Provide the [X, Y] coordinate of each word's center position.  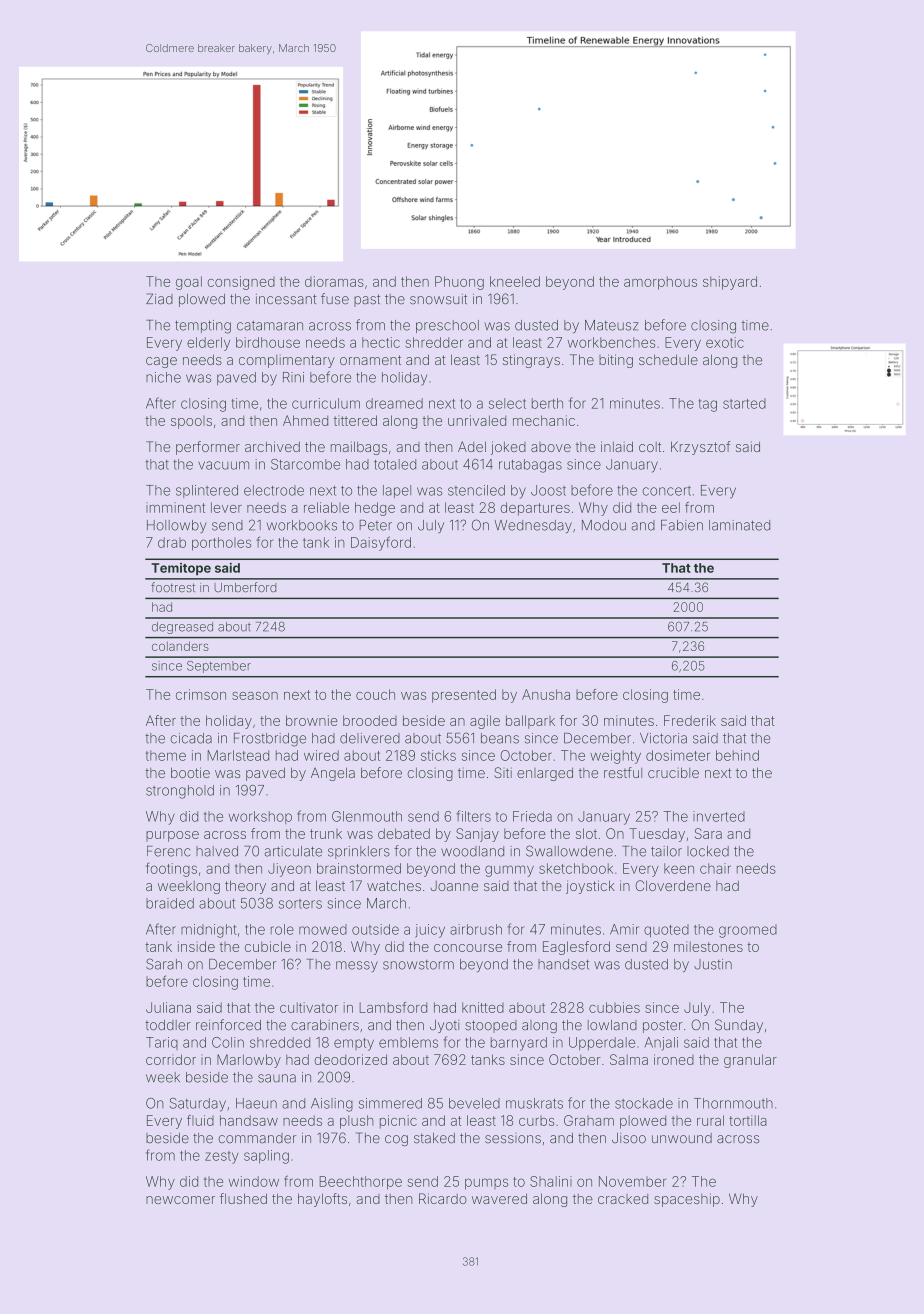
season [255, 696]
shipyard [730, 283]
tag [708, 405]
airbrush [476, 929]
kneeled [515, 281]
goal [189, 283]
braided [170, 903]
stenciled [476, 490]
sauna [277, 1078]
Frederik [690, 720]
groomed [748, 931]
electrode [274, 490]
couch [375, 694]
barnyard [519, 1044]
